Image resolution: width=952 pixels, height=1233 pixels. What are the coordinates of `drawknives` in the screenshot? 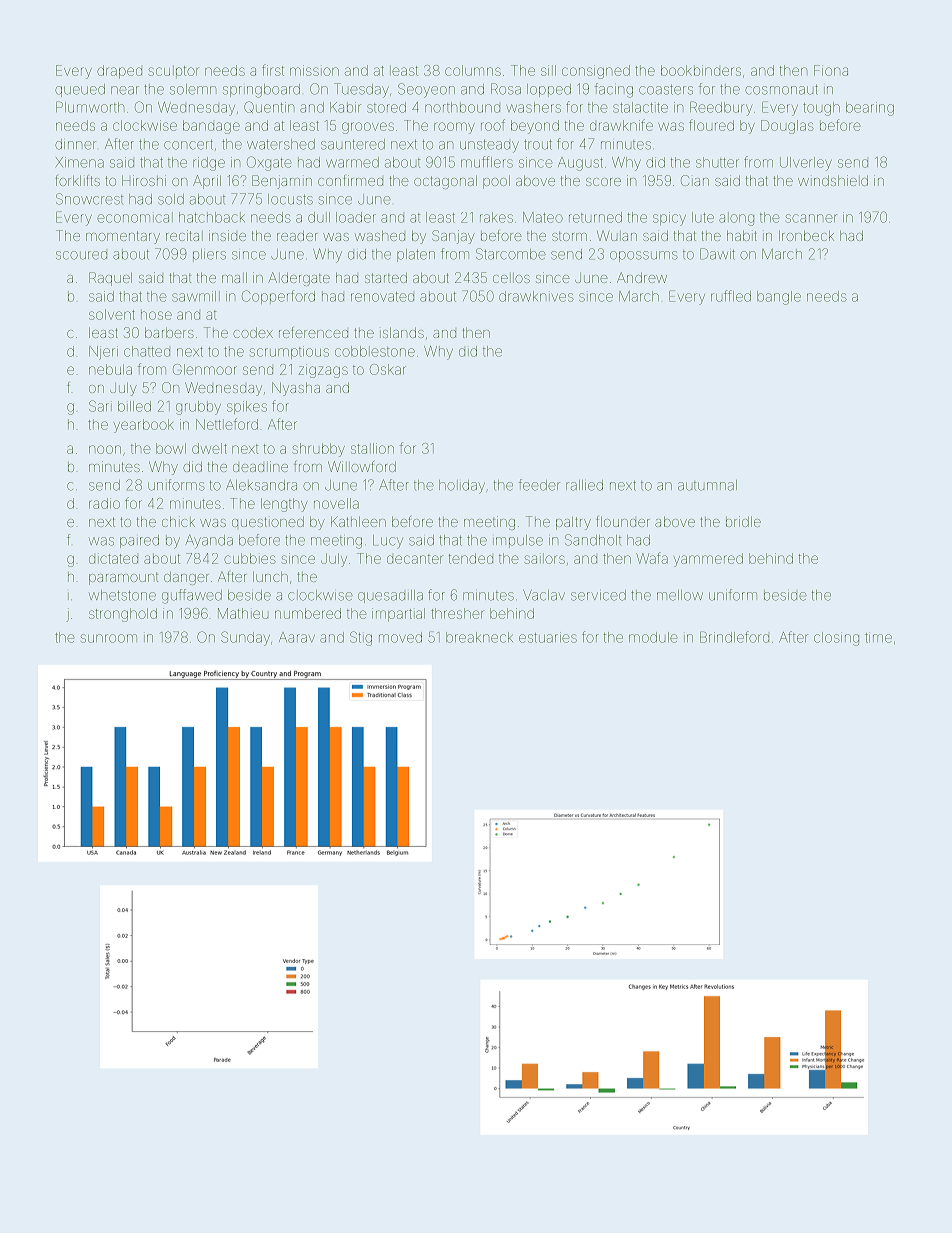 It's located at (536, 296).
